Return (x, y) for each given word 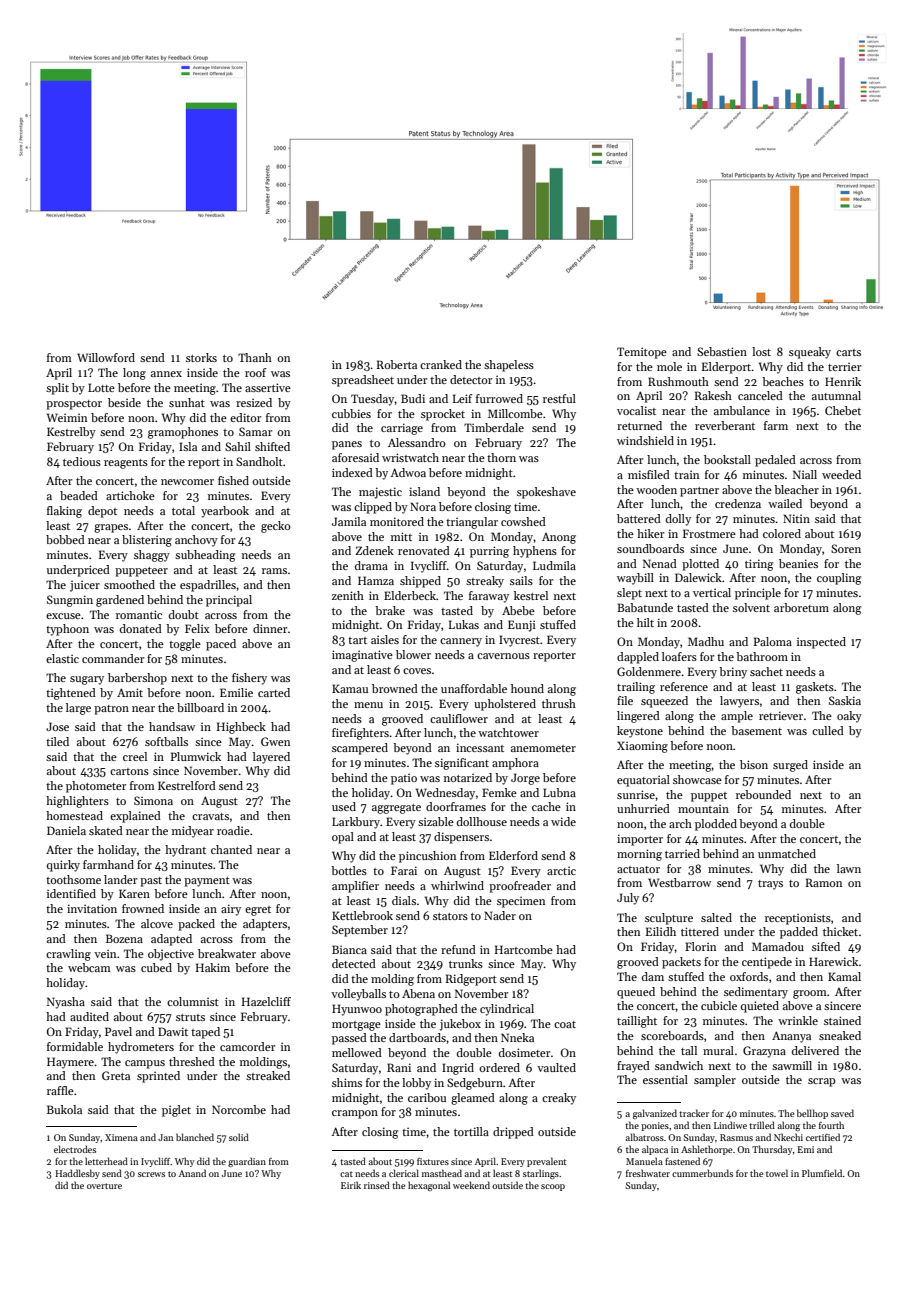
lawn (849, 868)
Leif (463, 398)
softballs (166, 741)
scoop (553, 1187)
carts (848, 352)
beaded (79, 495)
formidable (75, 1046)
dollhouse (482, 821)
